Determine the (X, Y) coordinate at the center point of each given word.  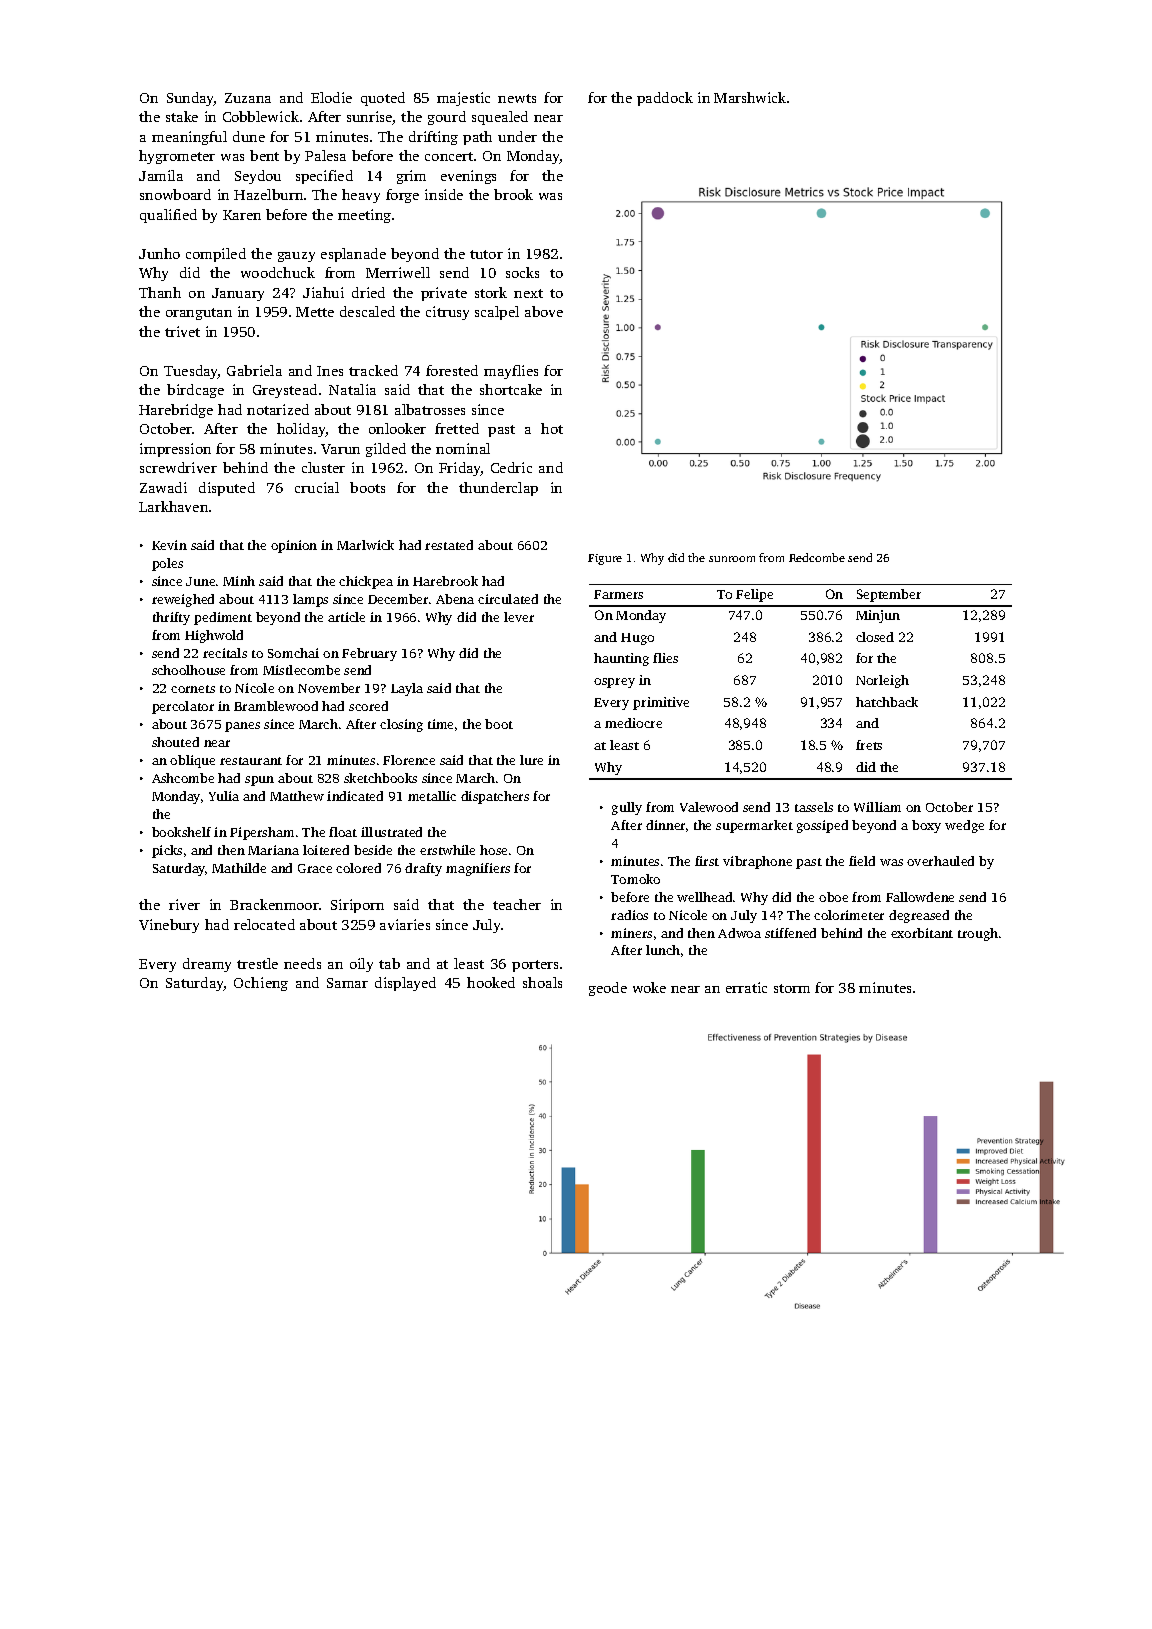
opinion (294, 546)
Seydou (258, 177)
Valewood (709, 807)
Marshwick (750, 97)
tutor (486, 254)
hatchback (887, 702)
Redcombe (817, 557)
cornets (193, 689)
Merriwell (398, 272)
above (544, 311)
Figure (605, 559)
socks (522, 272)
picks (167, 851)
